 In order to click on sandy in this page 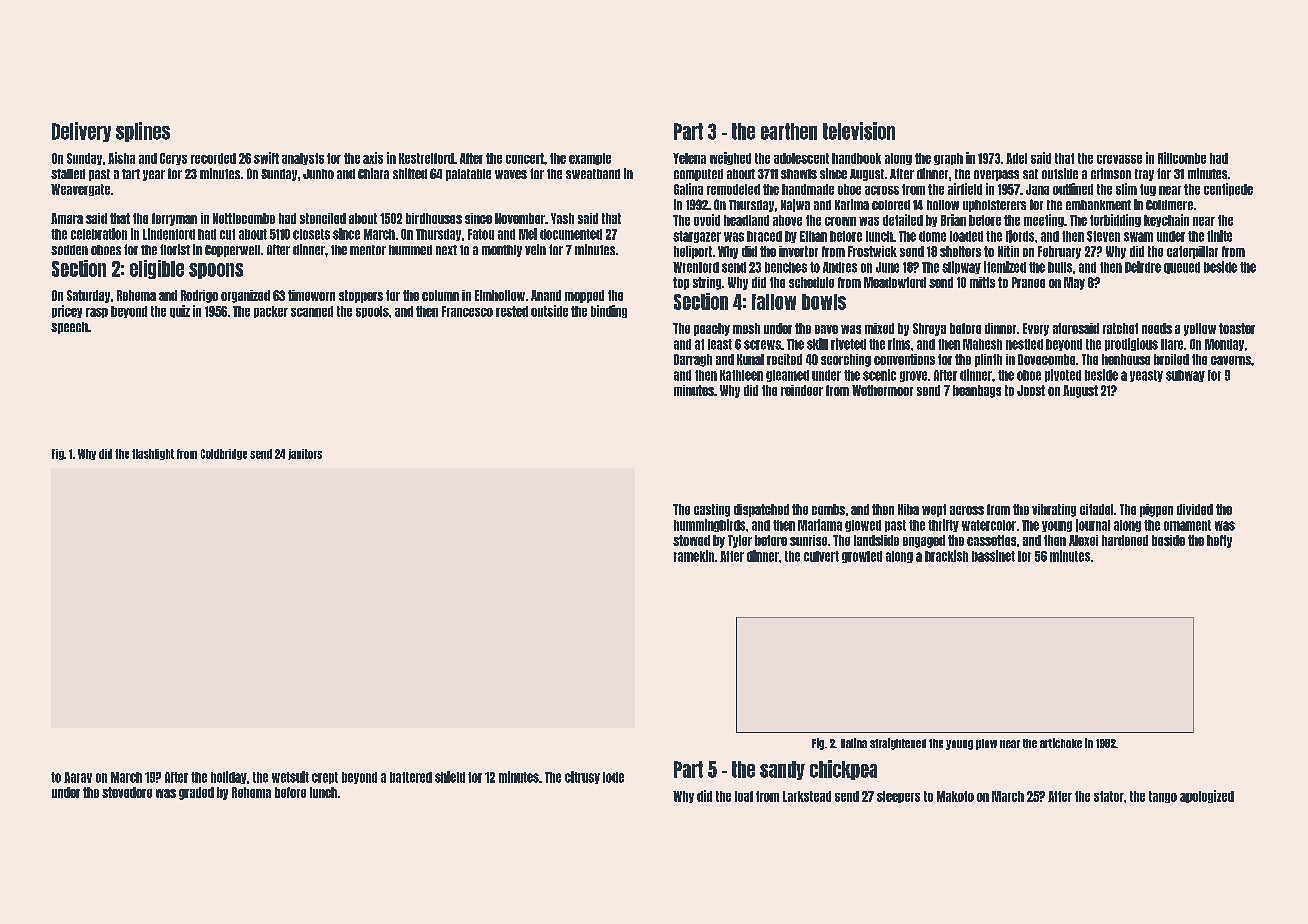, I will do `click(782, 770)`.
